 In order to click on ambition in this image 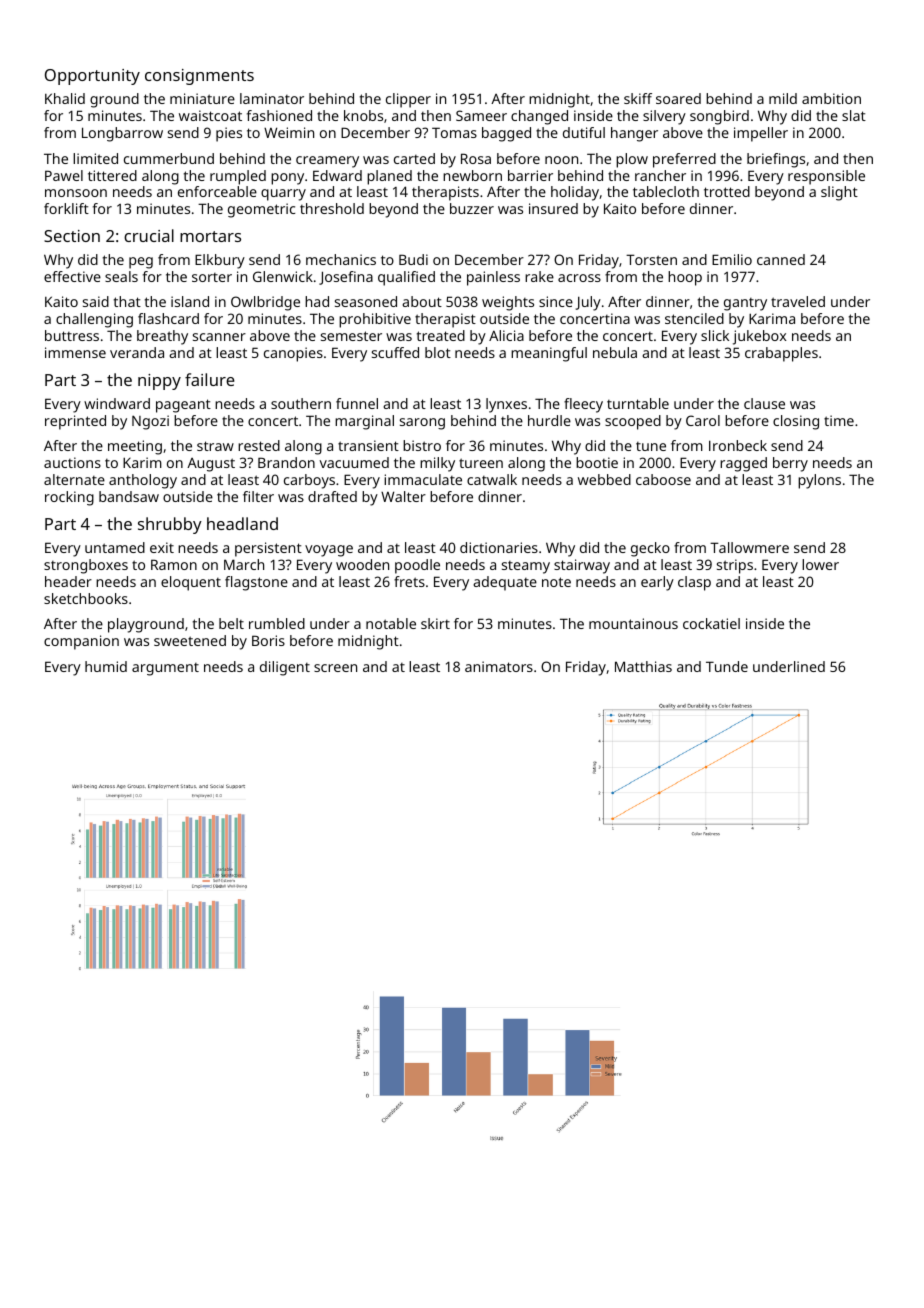, I will do `click(831, 98)`.
